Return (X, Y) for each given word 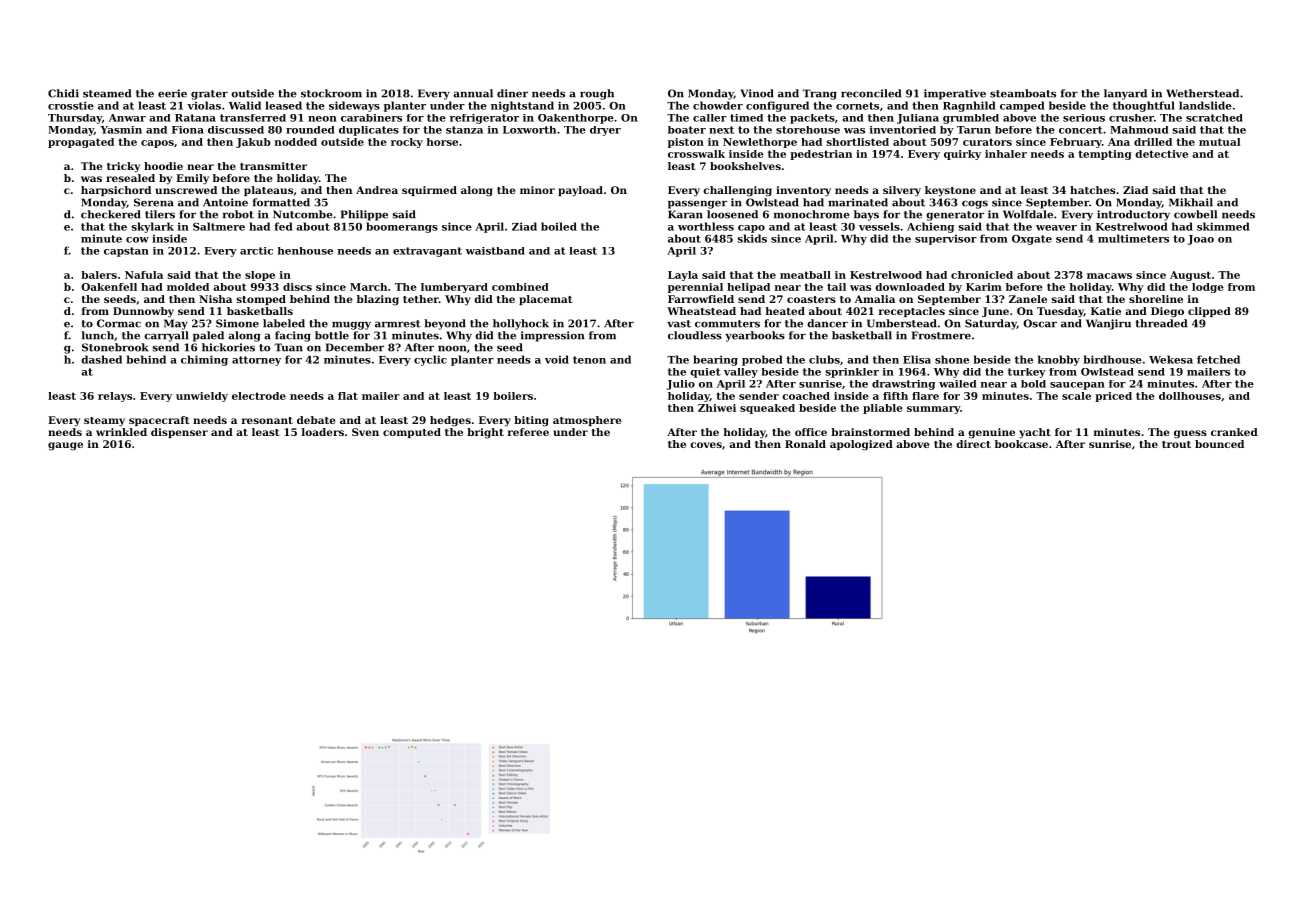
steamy (104, 422)
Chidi (63, 93)
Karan (685, 214)
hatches (1092, 190)
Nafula (144, 275)
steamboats (1023, 93)
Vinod (757, 93)
